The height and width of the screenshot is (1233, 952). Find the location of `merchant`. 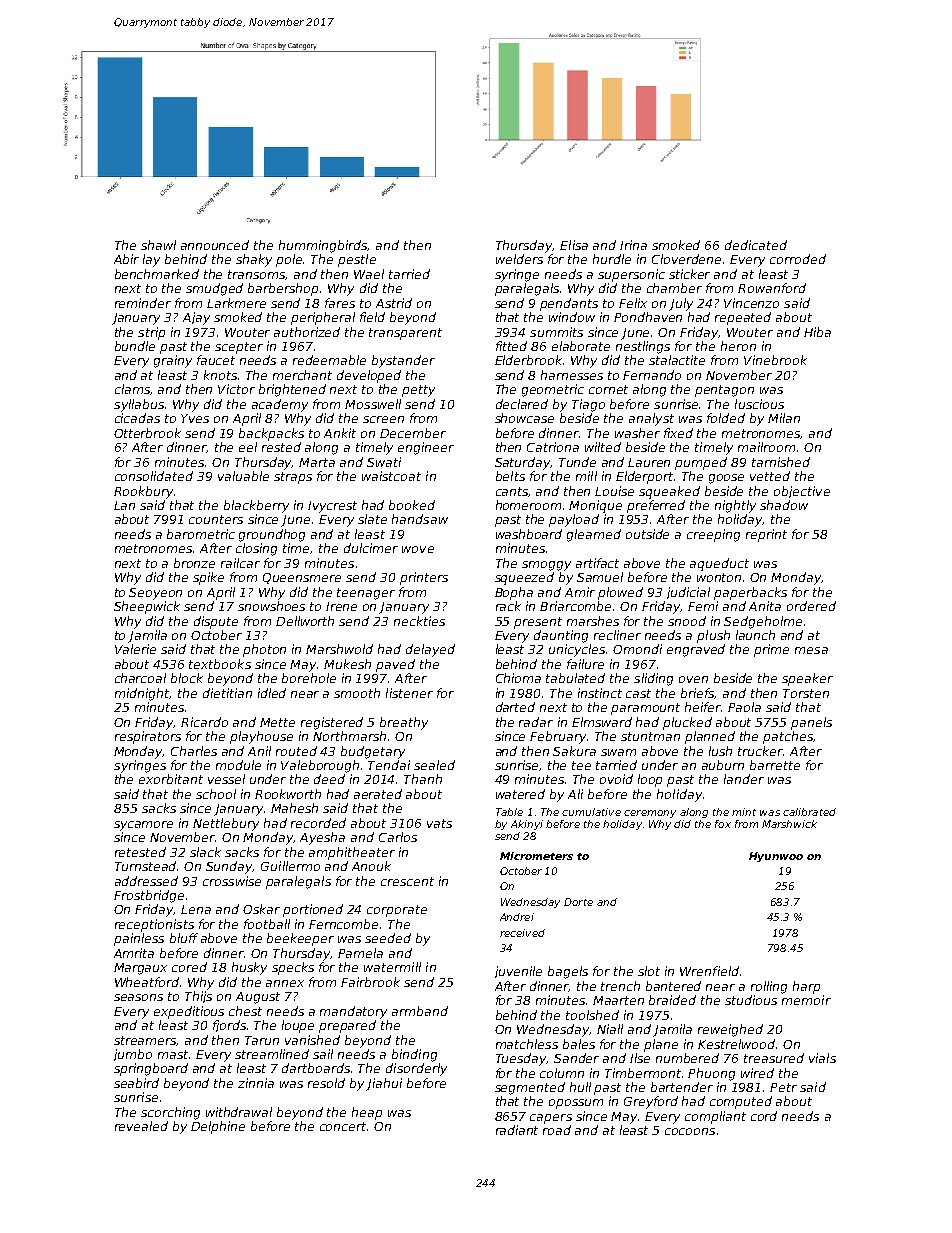

merchant is located at coordinates (302, 375).
